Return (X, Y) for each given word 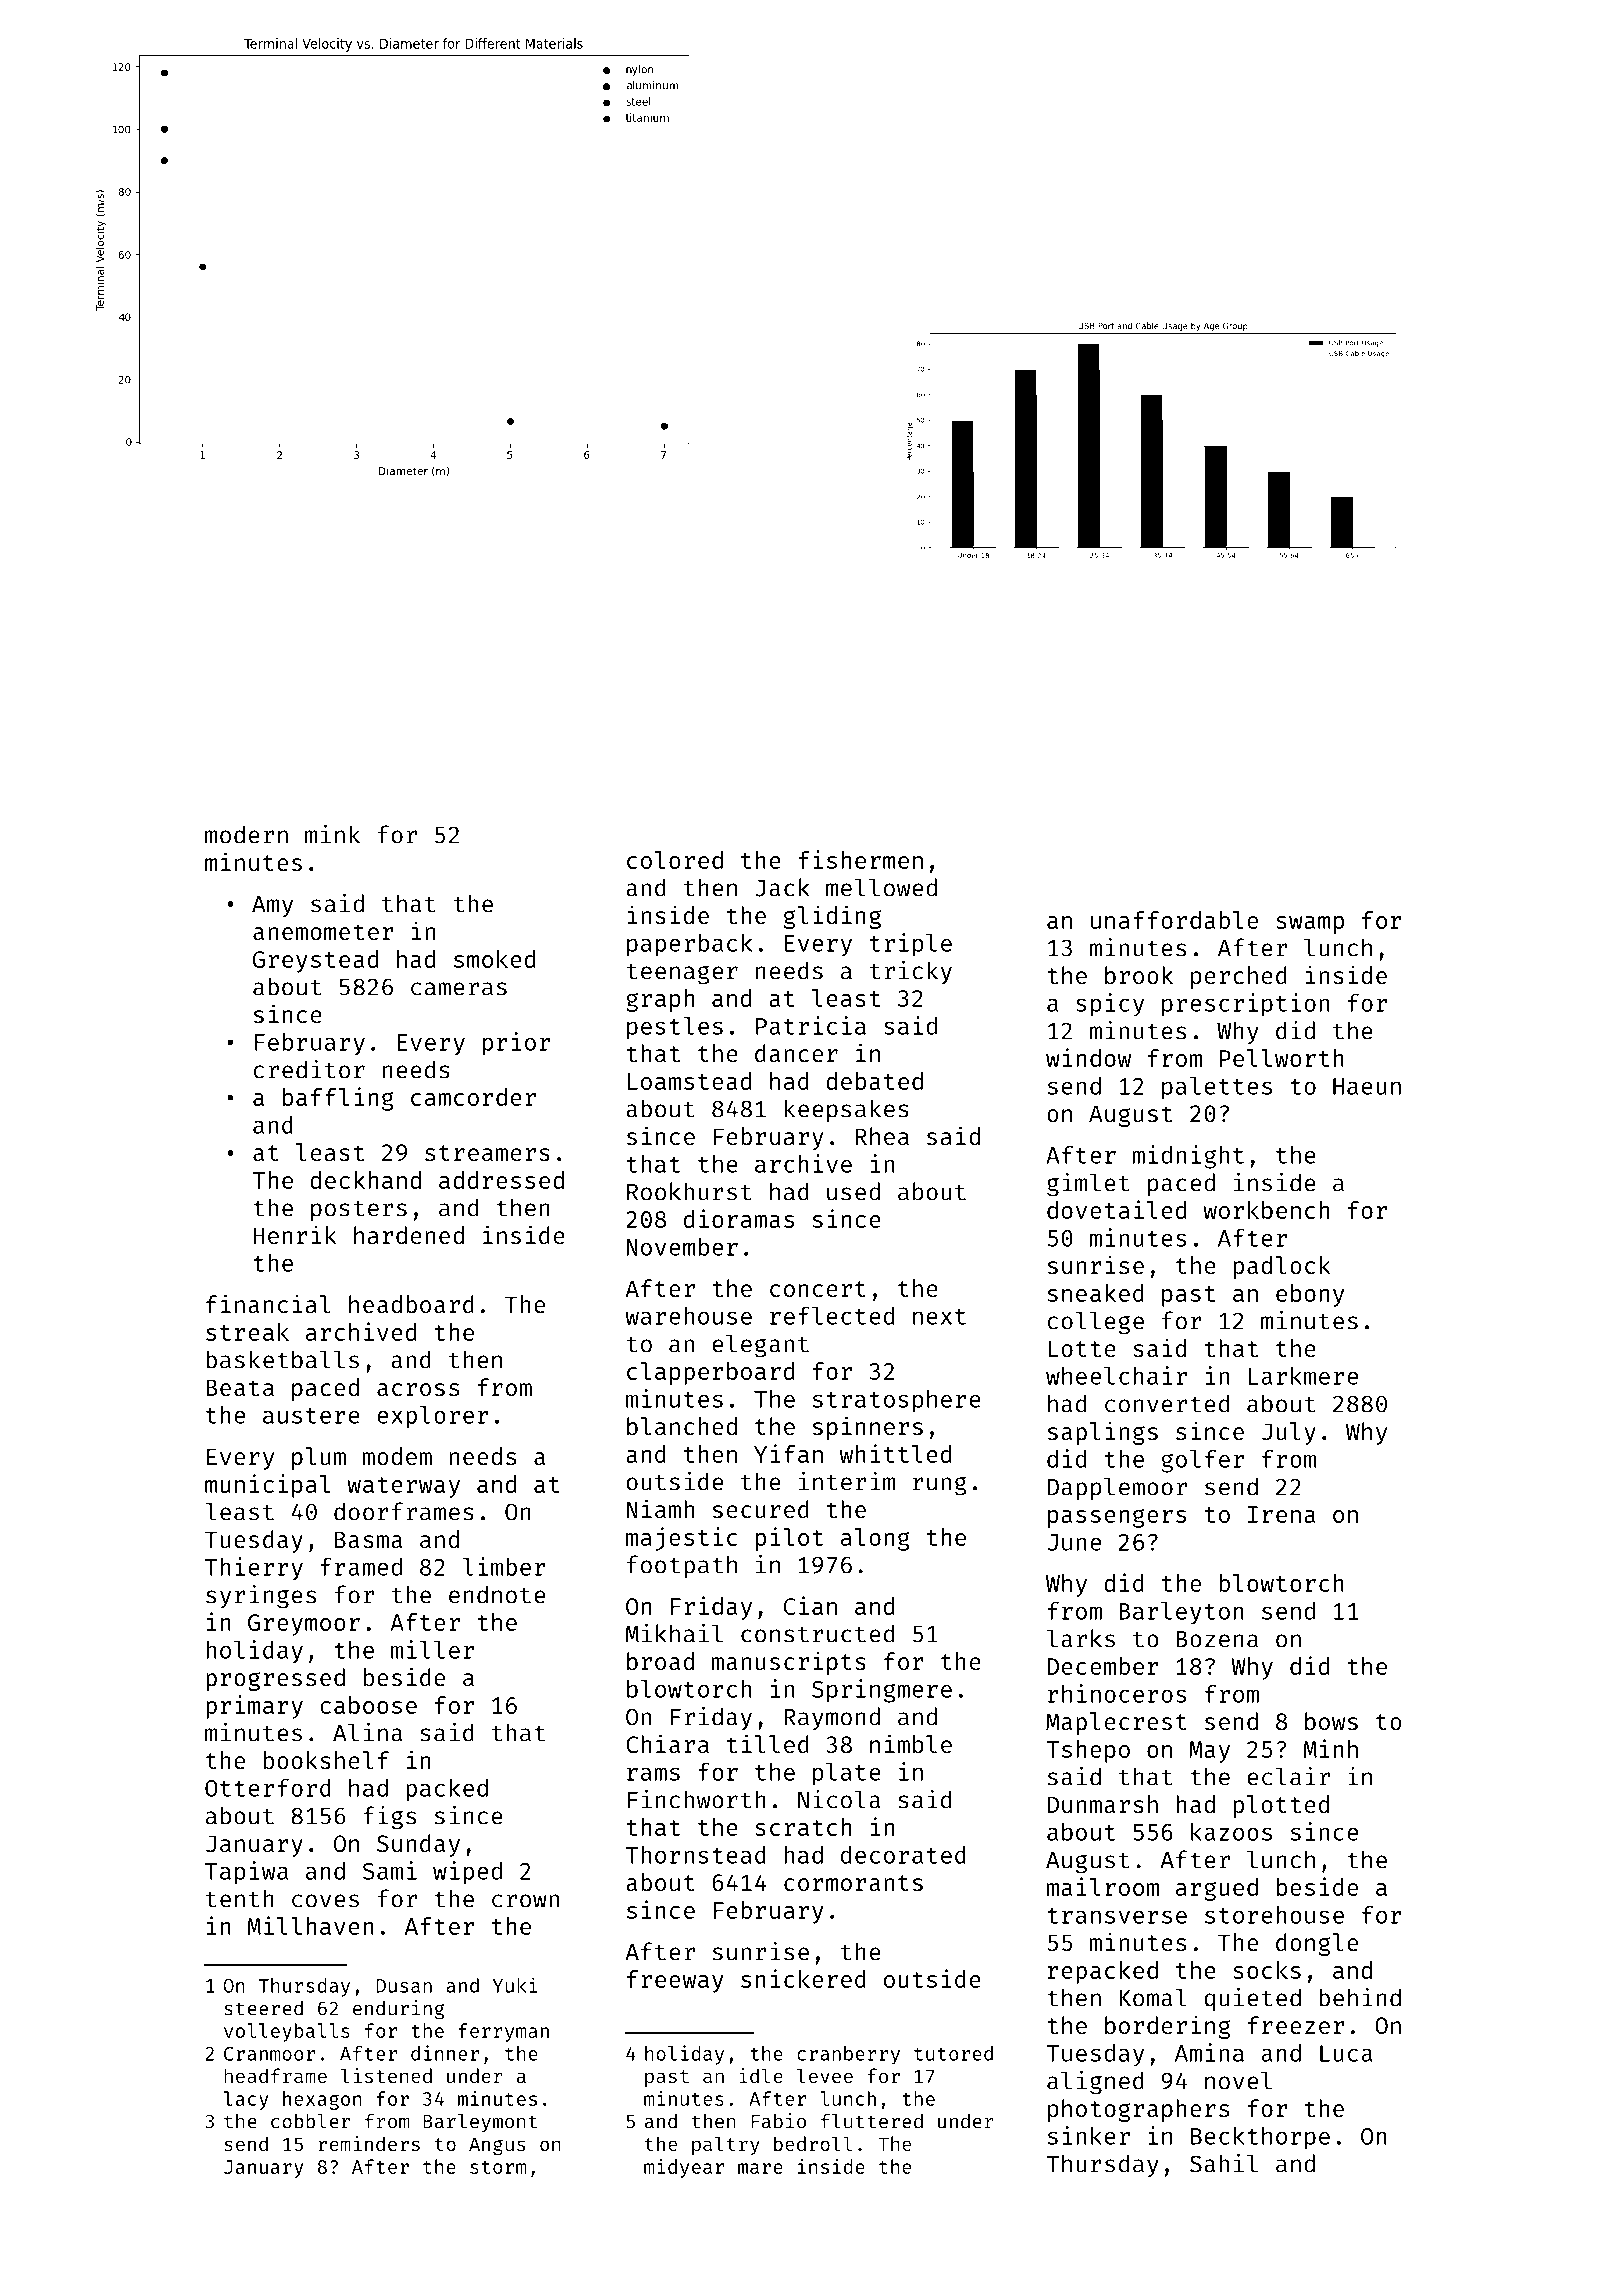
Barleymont (480, 2123)
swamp (1310, 925)
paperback (690, 945)
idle (761, 2075)
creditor (309, 1069)
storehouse (1274, 1915)
